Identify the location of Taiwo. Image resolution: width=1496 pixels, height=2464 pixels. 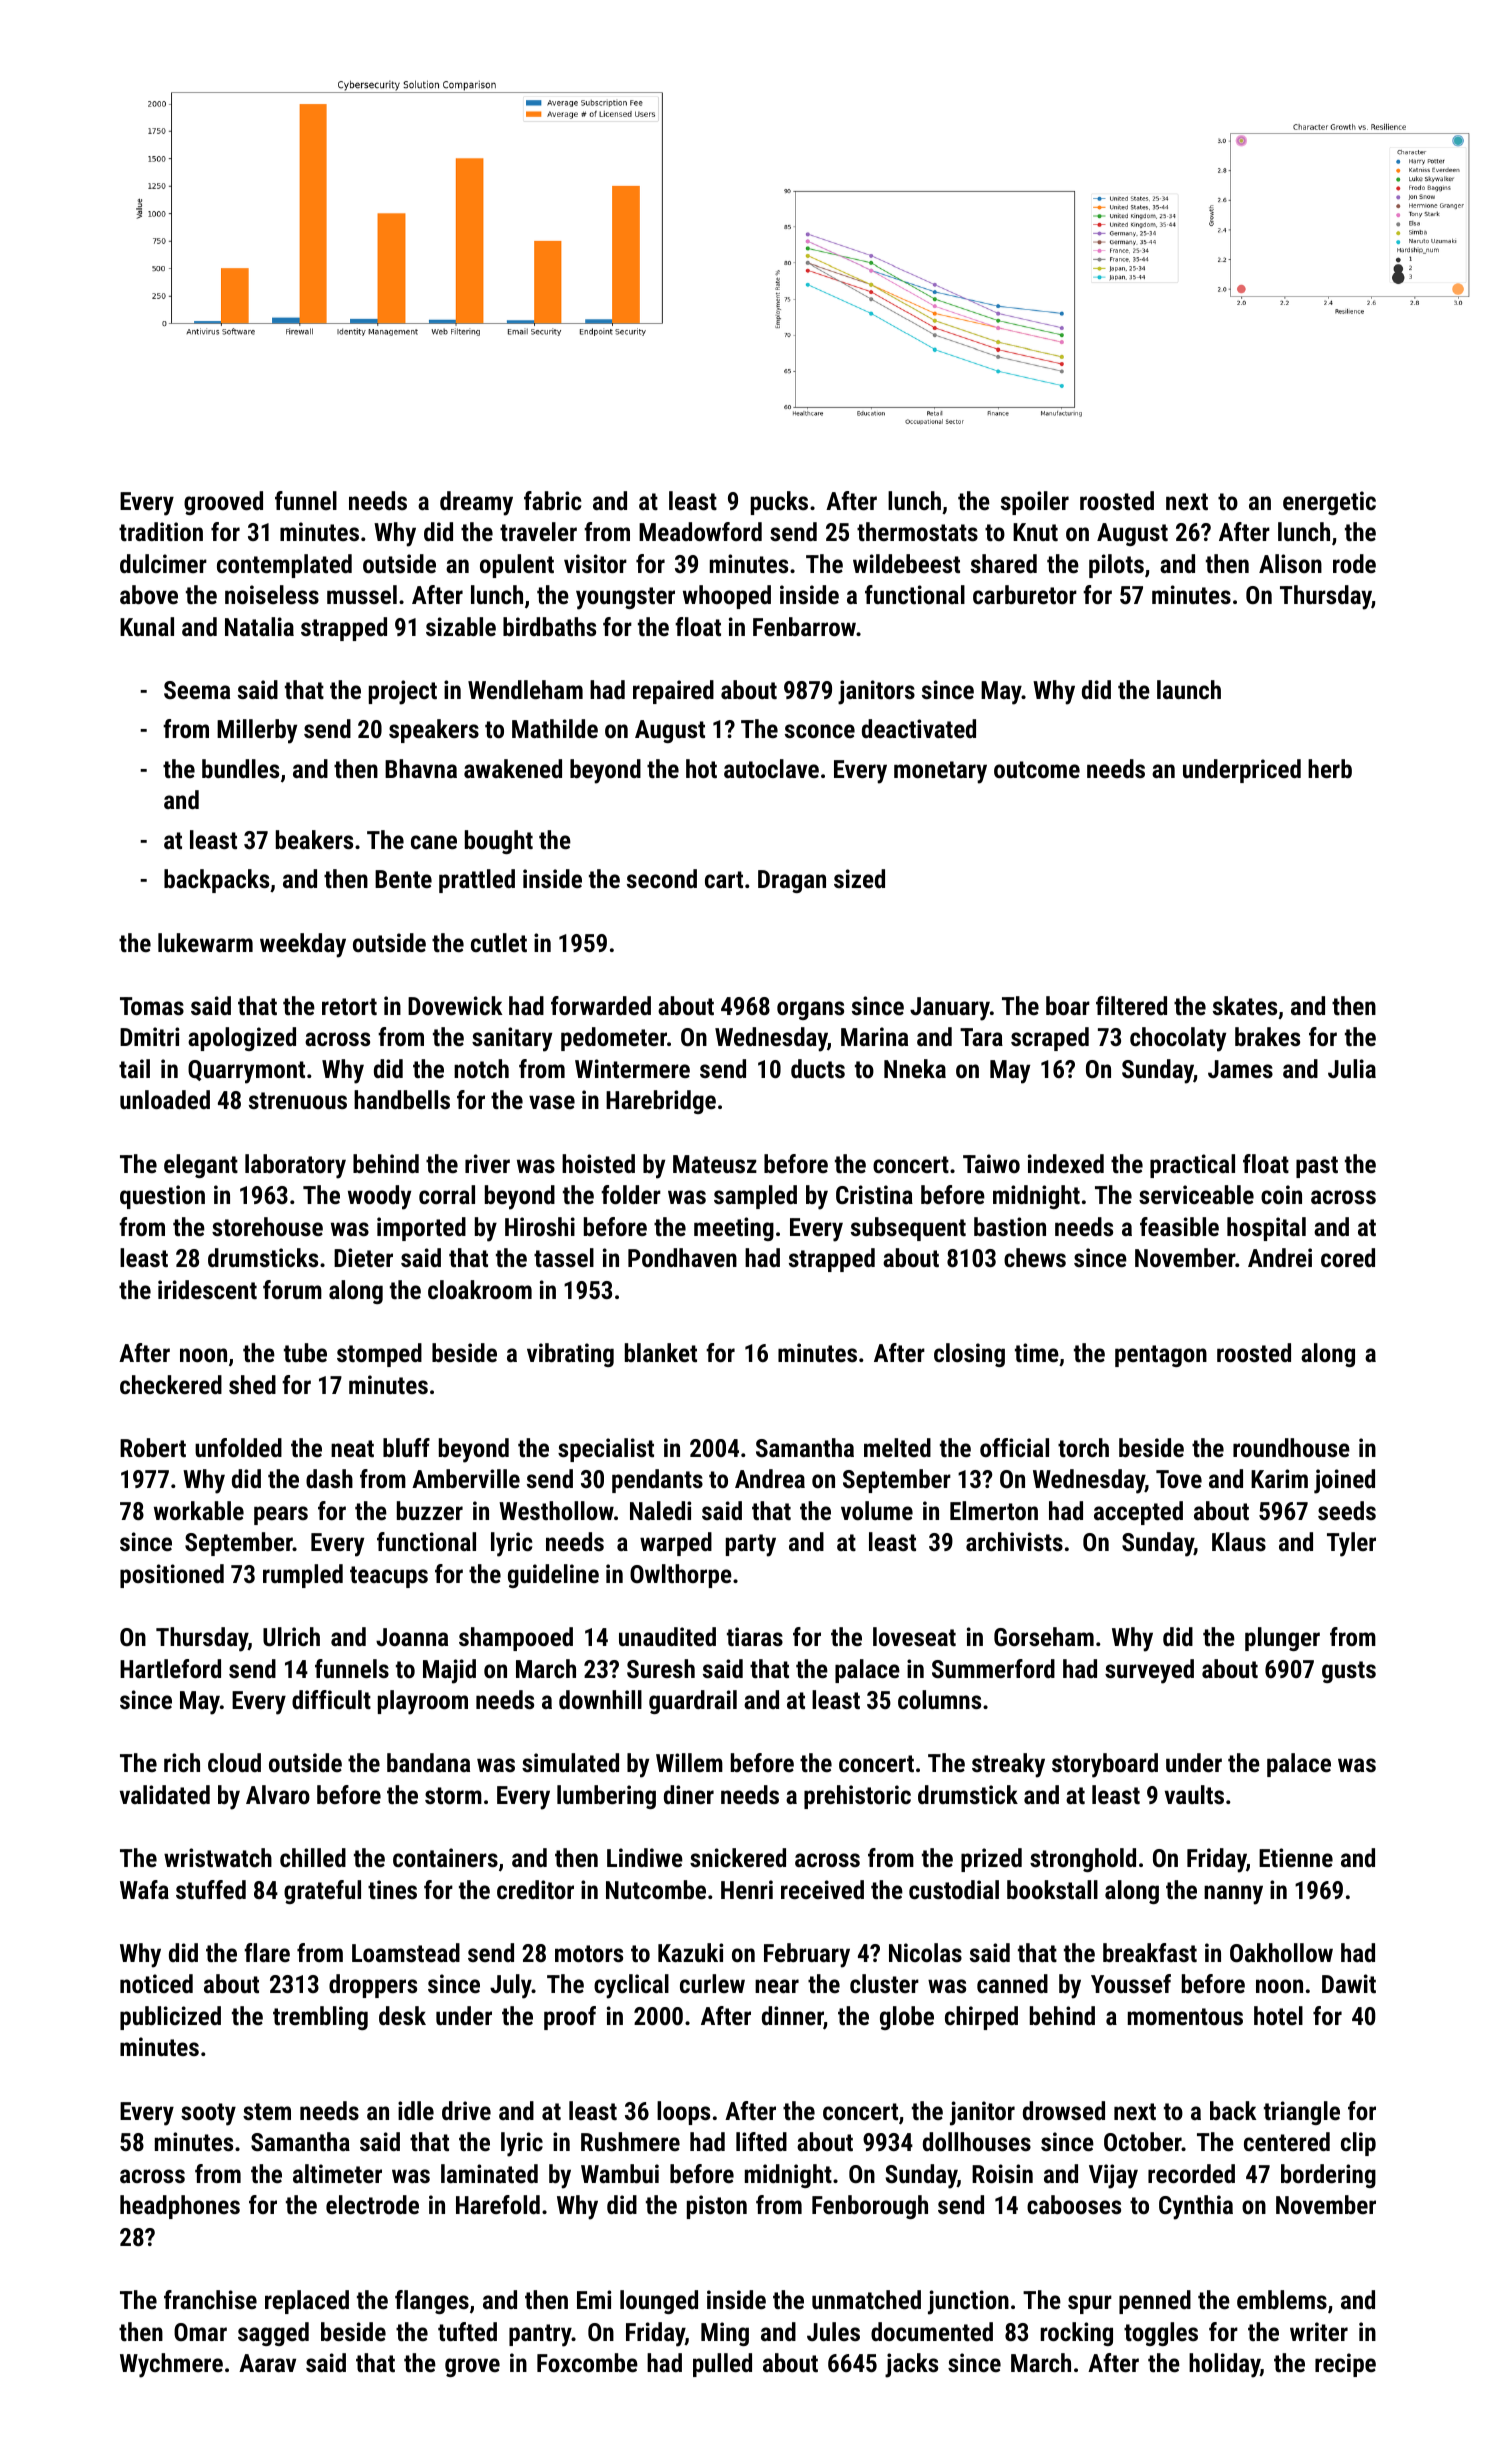
(991, 1163).
